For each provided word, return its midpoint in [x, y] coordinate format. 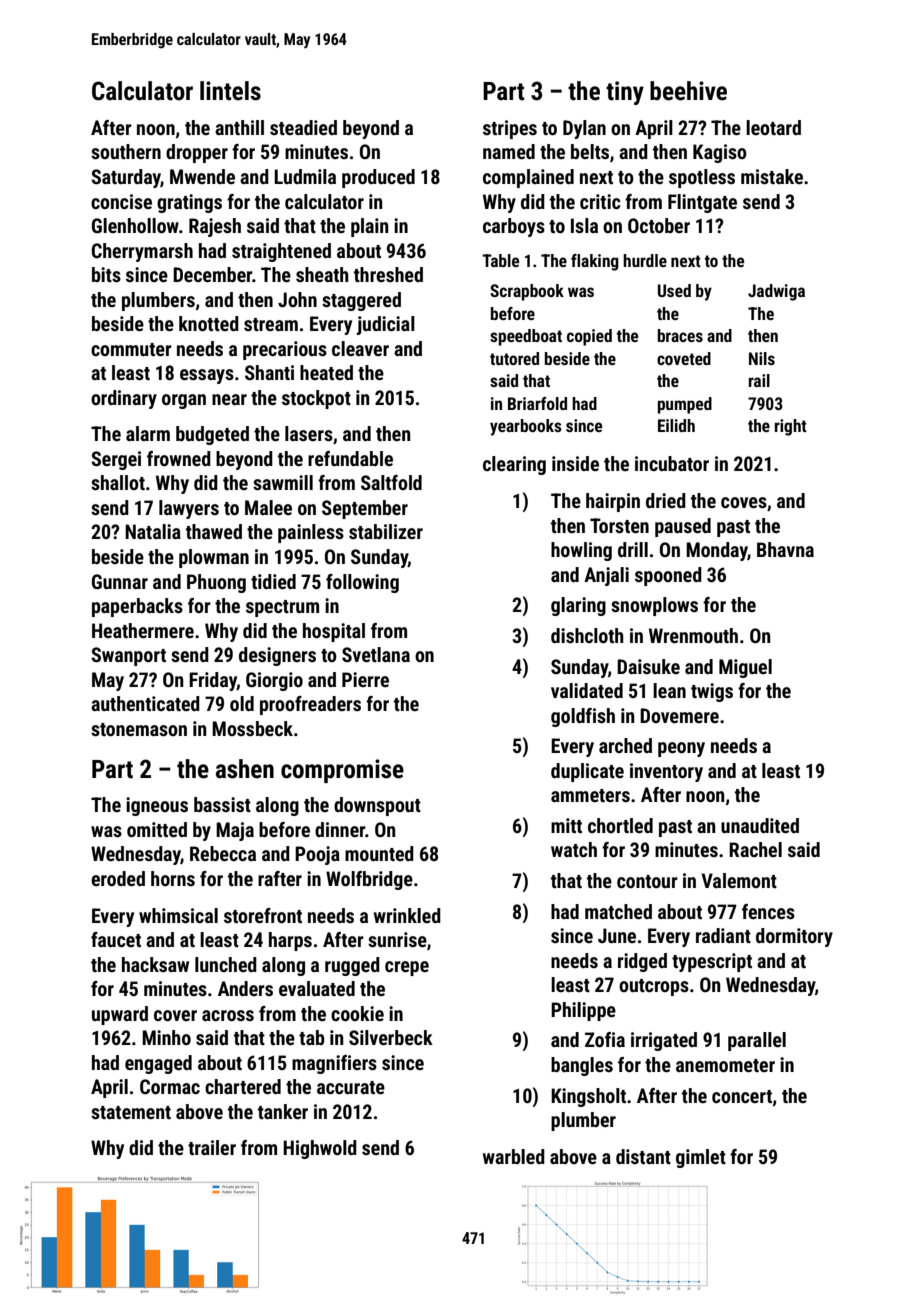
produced [378, 178]
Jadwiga [776, 292]
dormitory [794, 937]
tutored [514, 358]
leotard [773, 127]
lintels [230, 91]
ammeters [590, 795]
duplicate [587, 772]
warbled [514, 1156]
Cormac [170, 1086]
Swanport [128, 656]
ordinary [124, 399]
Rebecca [223, 853]
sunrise [397, 939]
